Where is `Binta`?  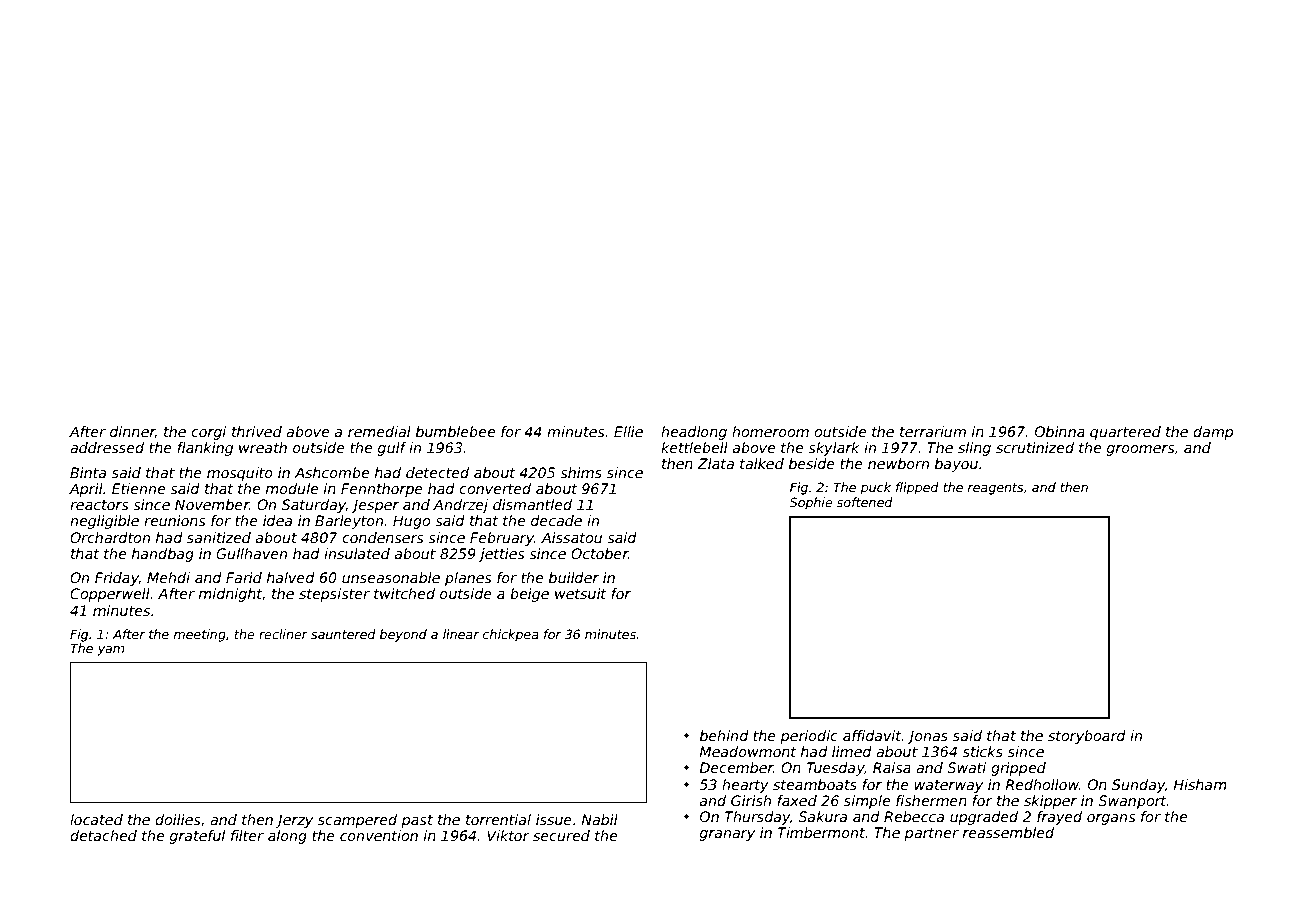 Binta is located at coordinates (88, 472).
